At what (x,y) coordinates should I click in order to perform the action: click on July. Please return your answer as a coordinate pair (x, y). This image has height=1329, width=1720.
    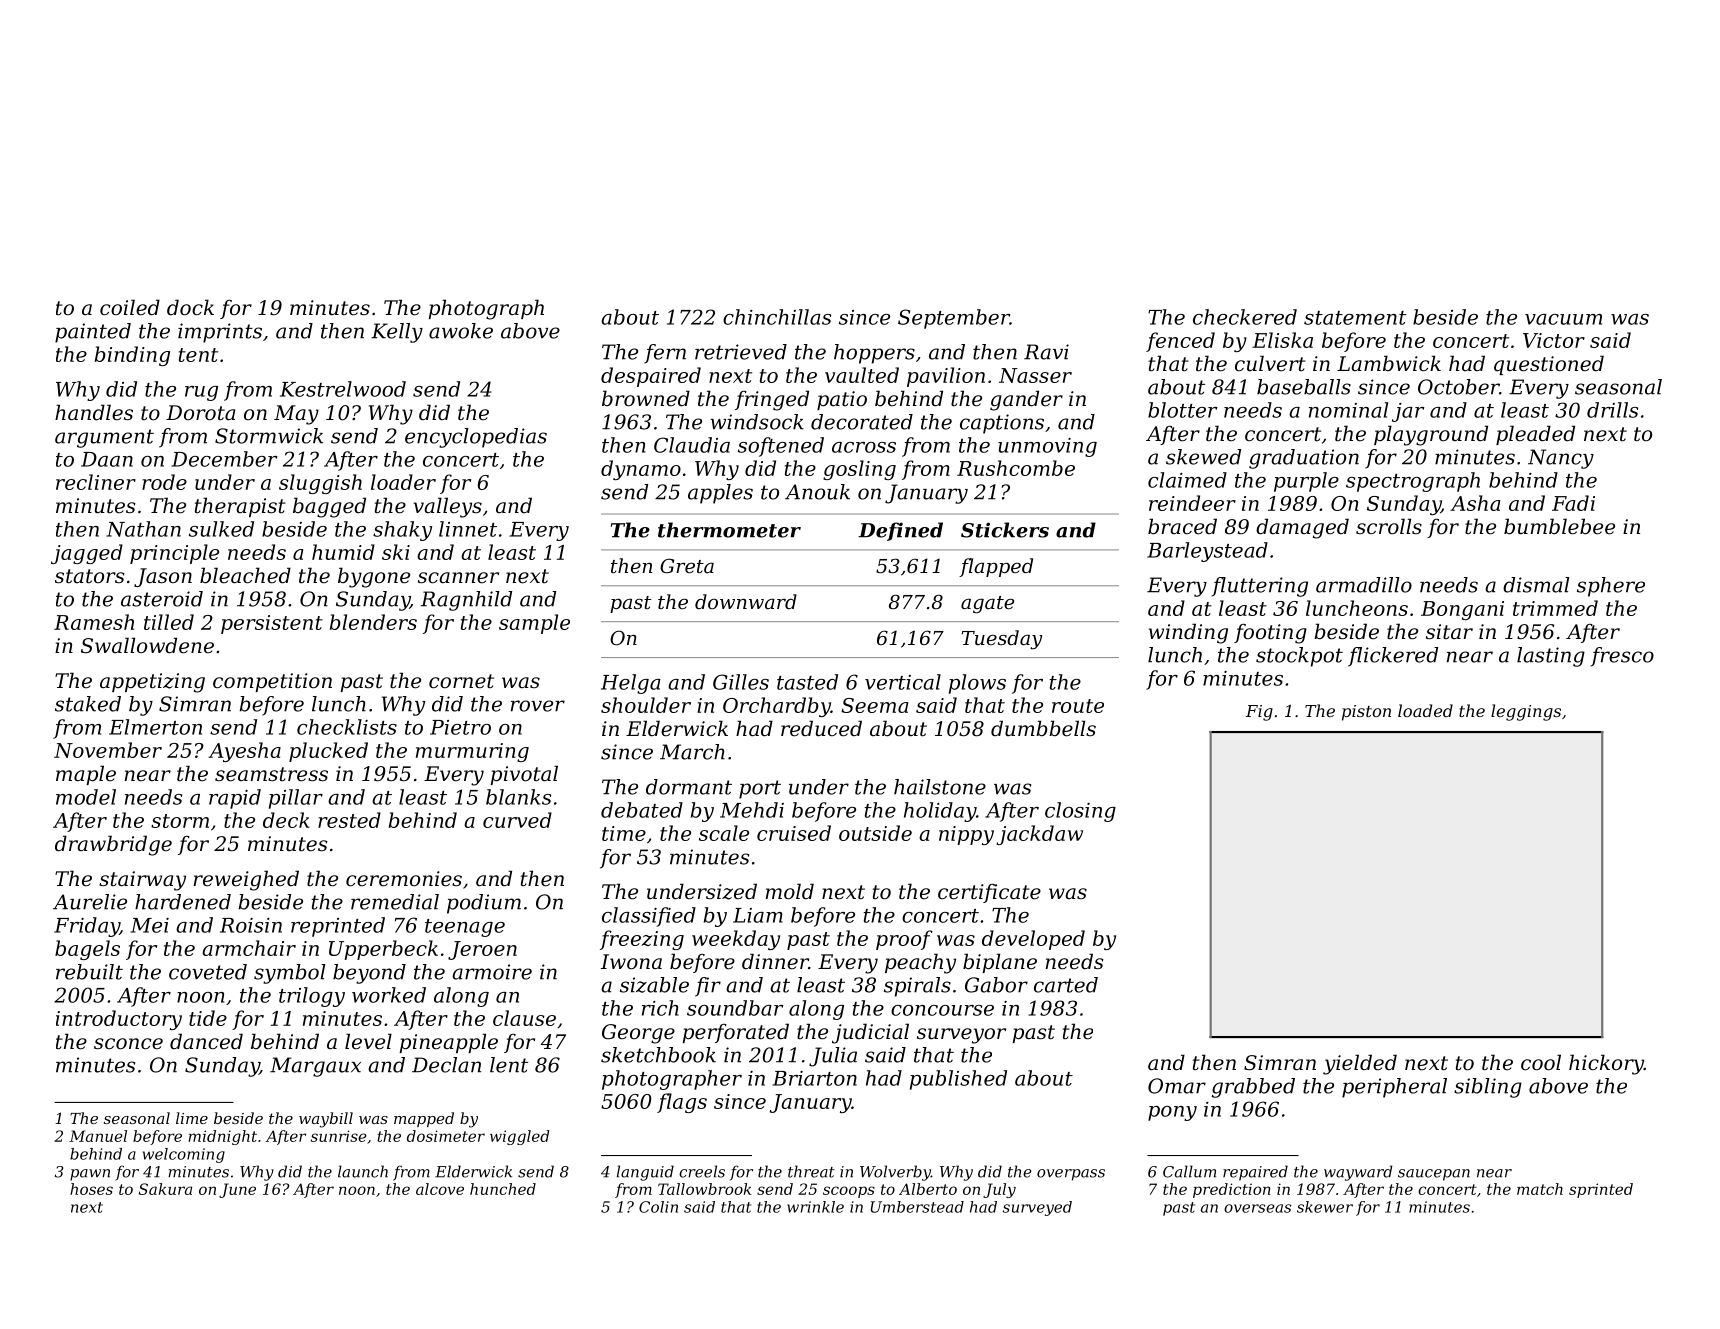
    Looking at the image, I should click on (999, 1190).
